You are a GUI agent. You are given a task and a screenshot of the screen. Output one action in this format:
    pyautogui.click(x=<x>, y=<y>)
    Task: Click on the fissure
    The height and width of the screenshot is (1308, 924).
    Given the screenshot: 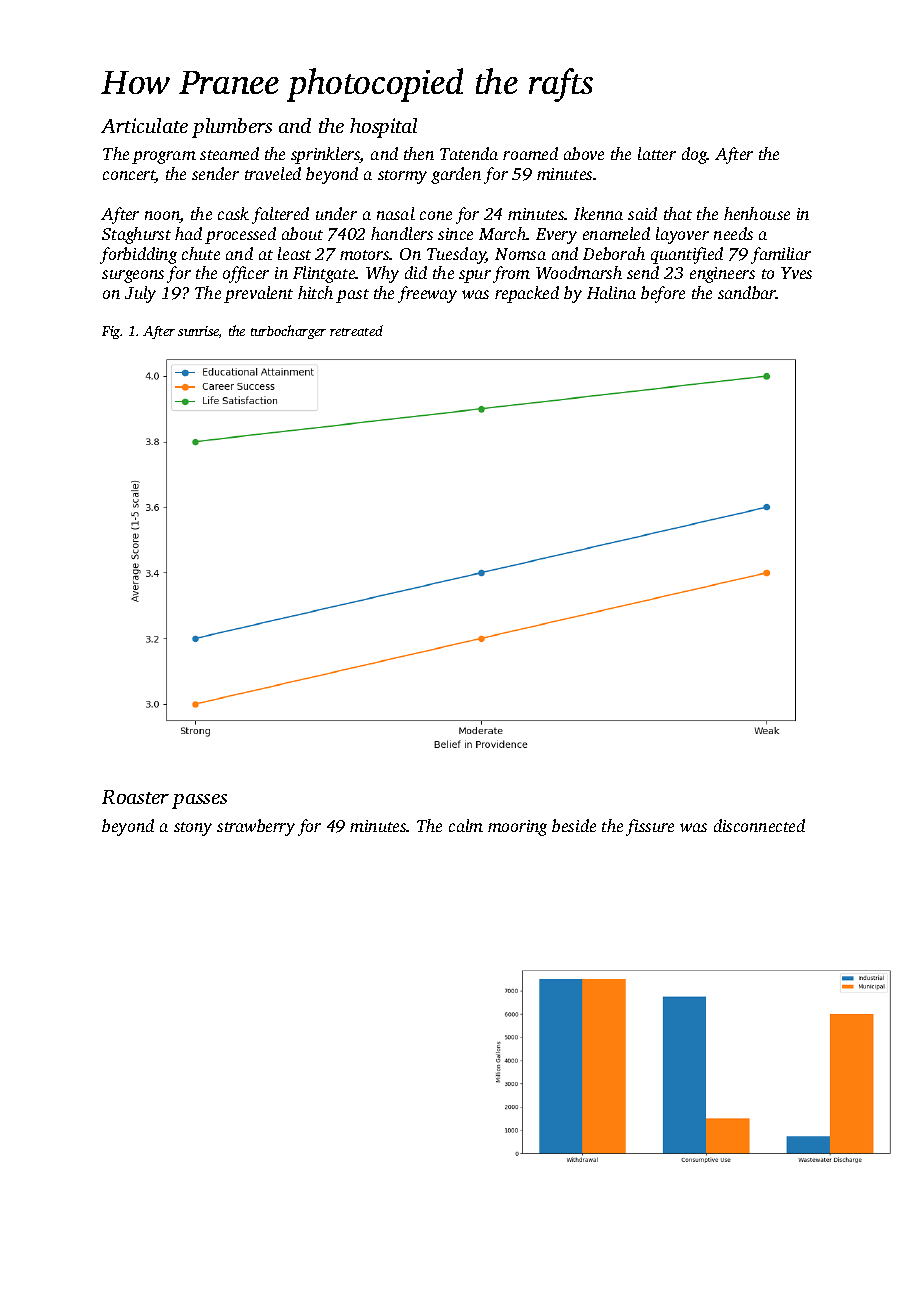 What is the action you would take?
    pyautogui.click(x=650, y=827)
